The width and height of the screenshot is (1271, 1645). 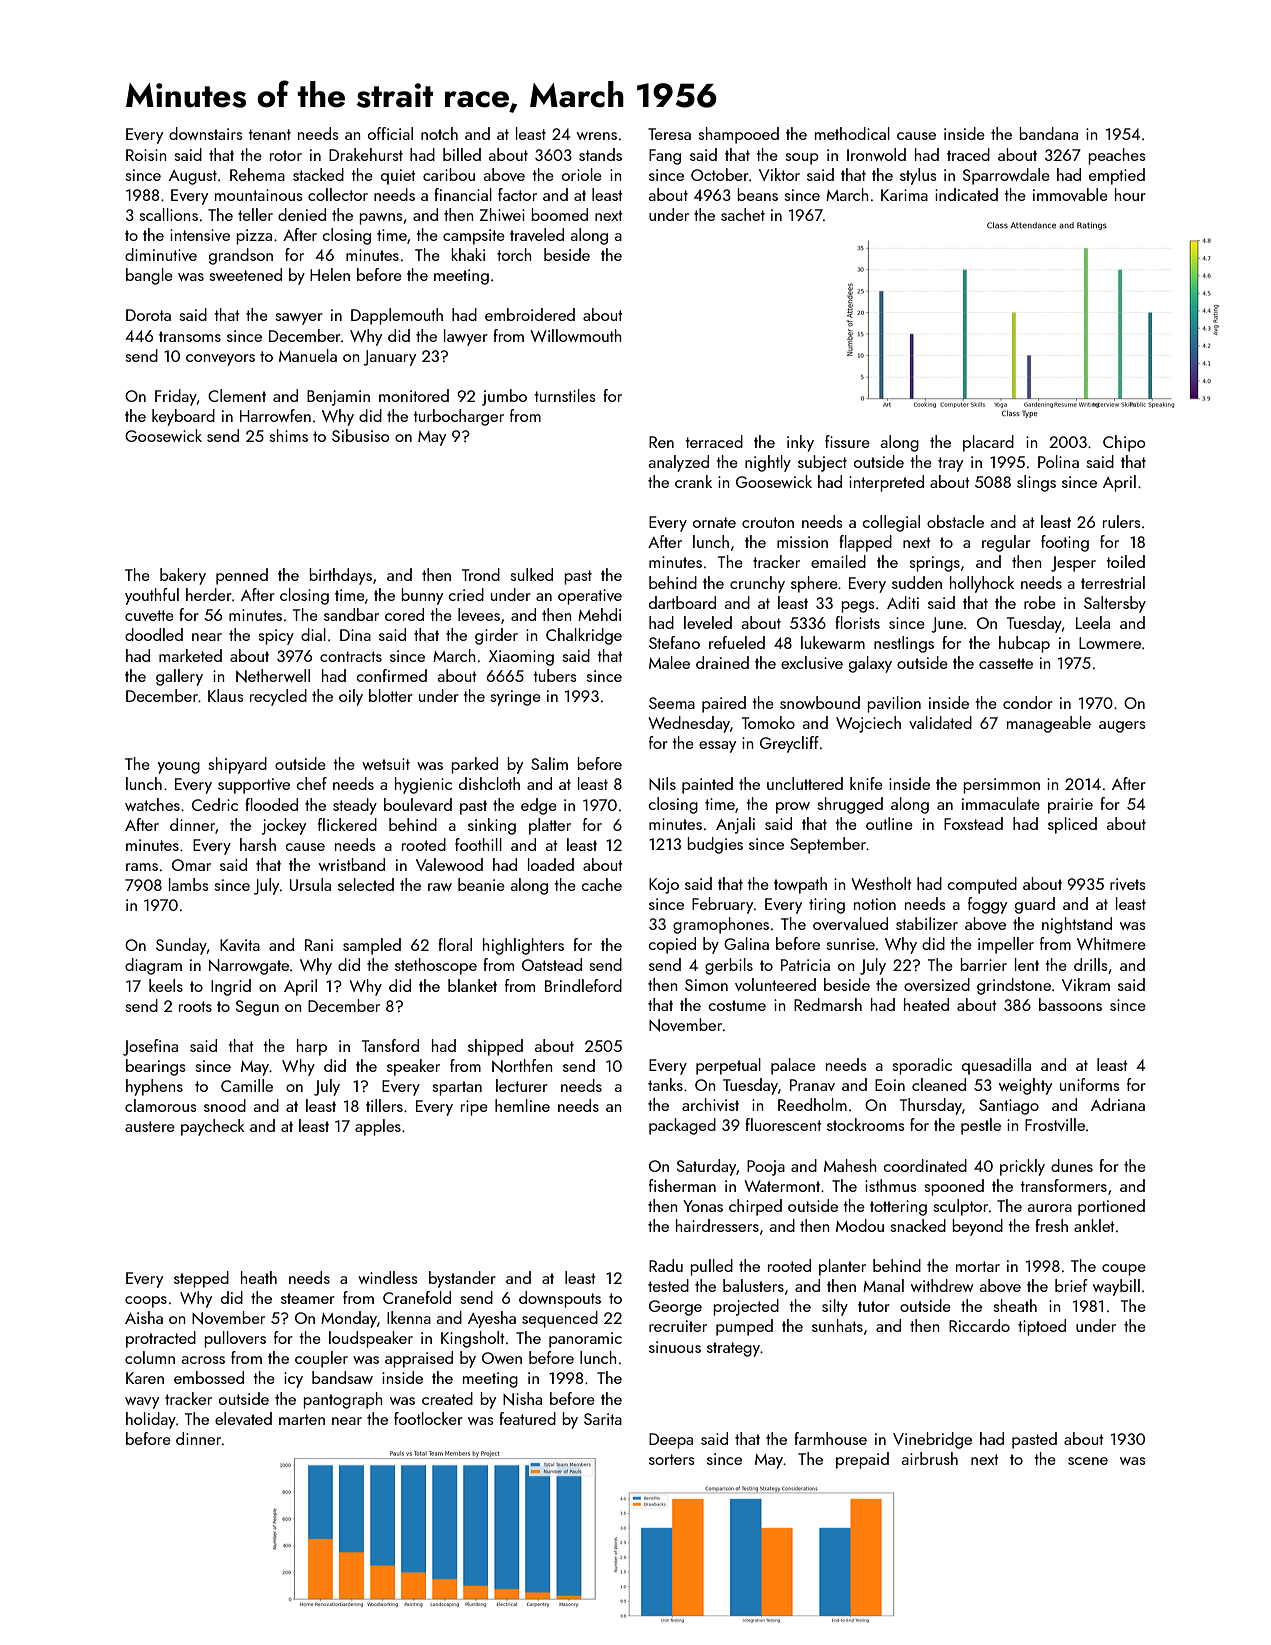 I want to click on bandana, so click(x=1048, y=133).
